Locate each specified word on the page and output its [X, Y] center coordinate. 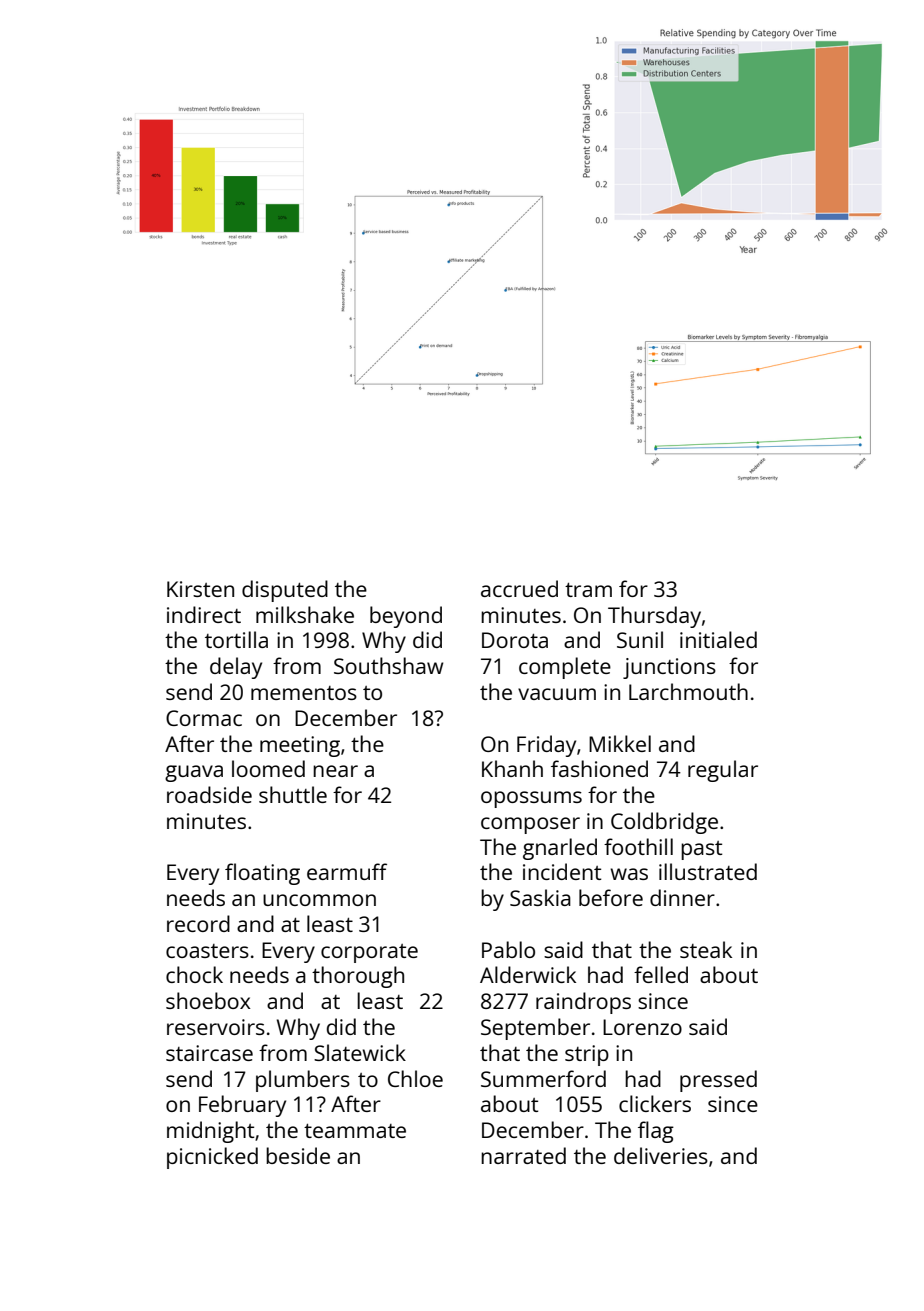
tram [588, 590]
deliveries [661, 1155]
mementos [304, 693]
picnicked [212, 1158]
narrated [523, 1155]
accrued [519, 588]
